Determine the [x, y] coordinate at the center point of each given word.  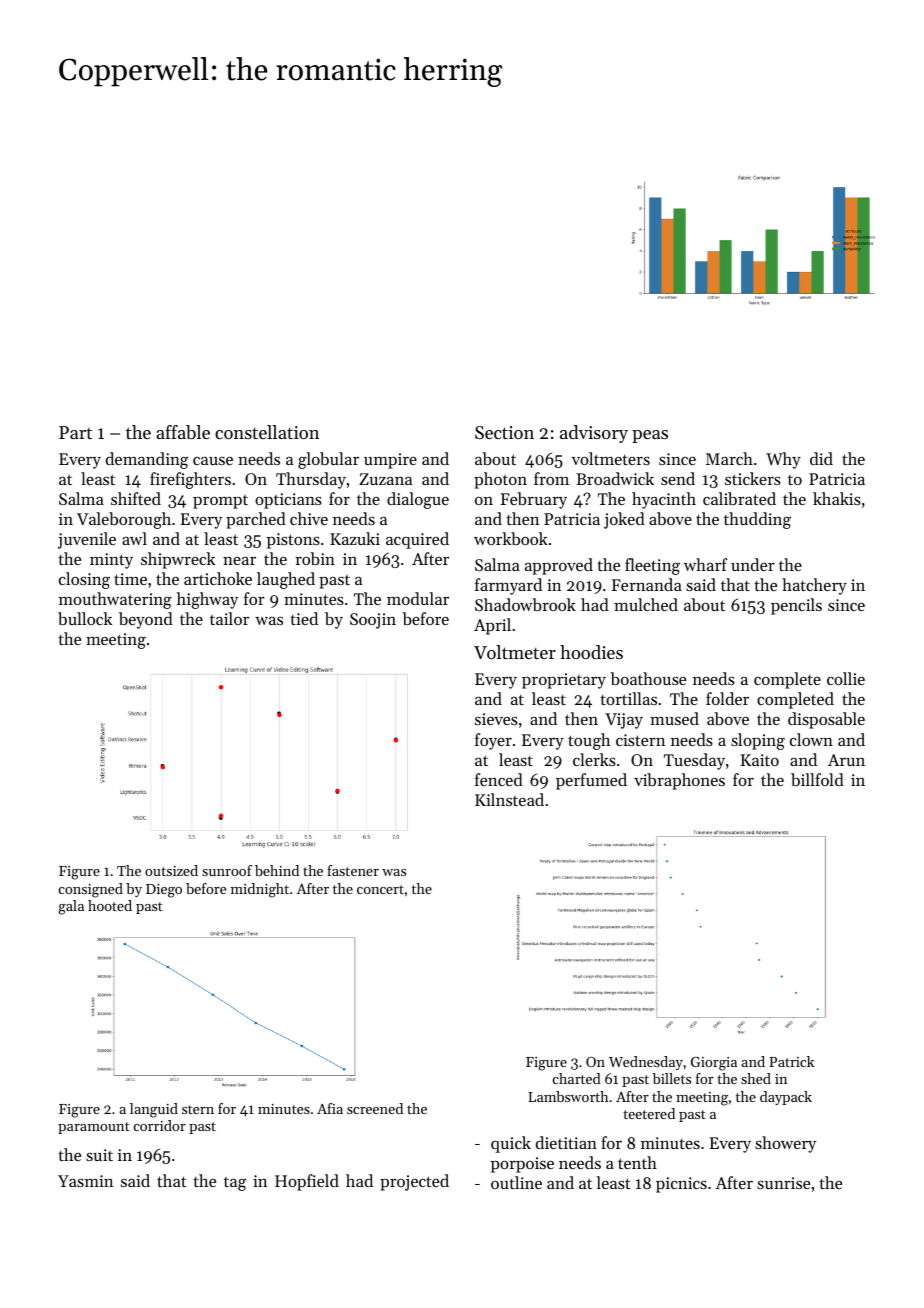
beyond [146, 620]
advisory [594, 434]
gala [71, 907]
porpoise [522, 1165]
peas [650, 436]
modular [418, 598]
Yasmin [85, 1181]
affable [183, 432]
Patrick [791, 1061]
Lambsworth [568, 1096]
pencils [796, 606]
